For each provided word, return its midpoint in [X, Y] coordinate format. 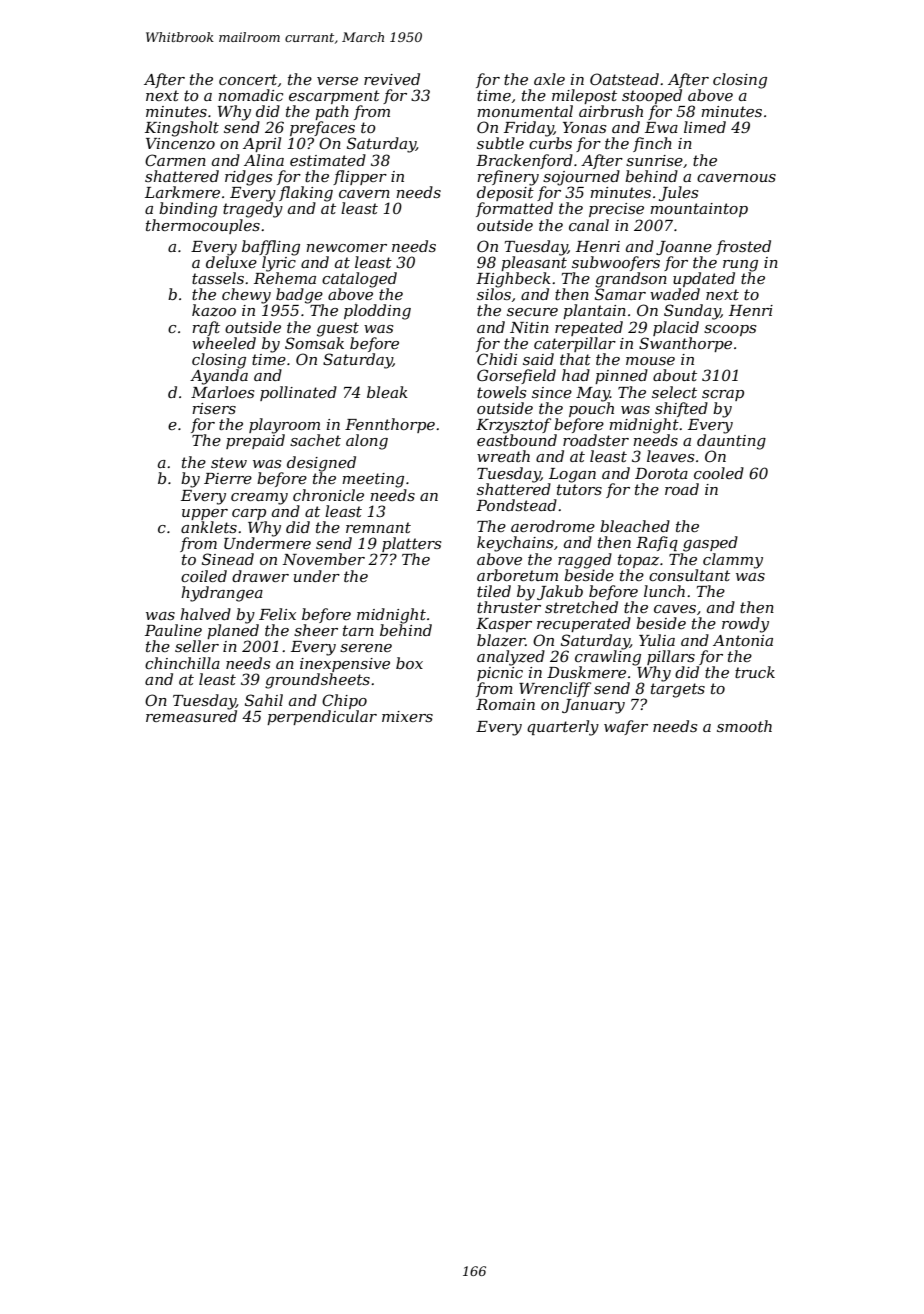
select [674, 392]
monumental [525, 111]
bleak [387, 392]
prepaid [255, 441]
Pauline [173, 630]
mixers [407, 716]
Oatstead [624, 79]
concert [248, 79]
